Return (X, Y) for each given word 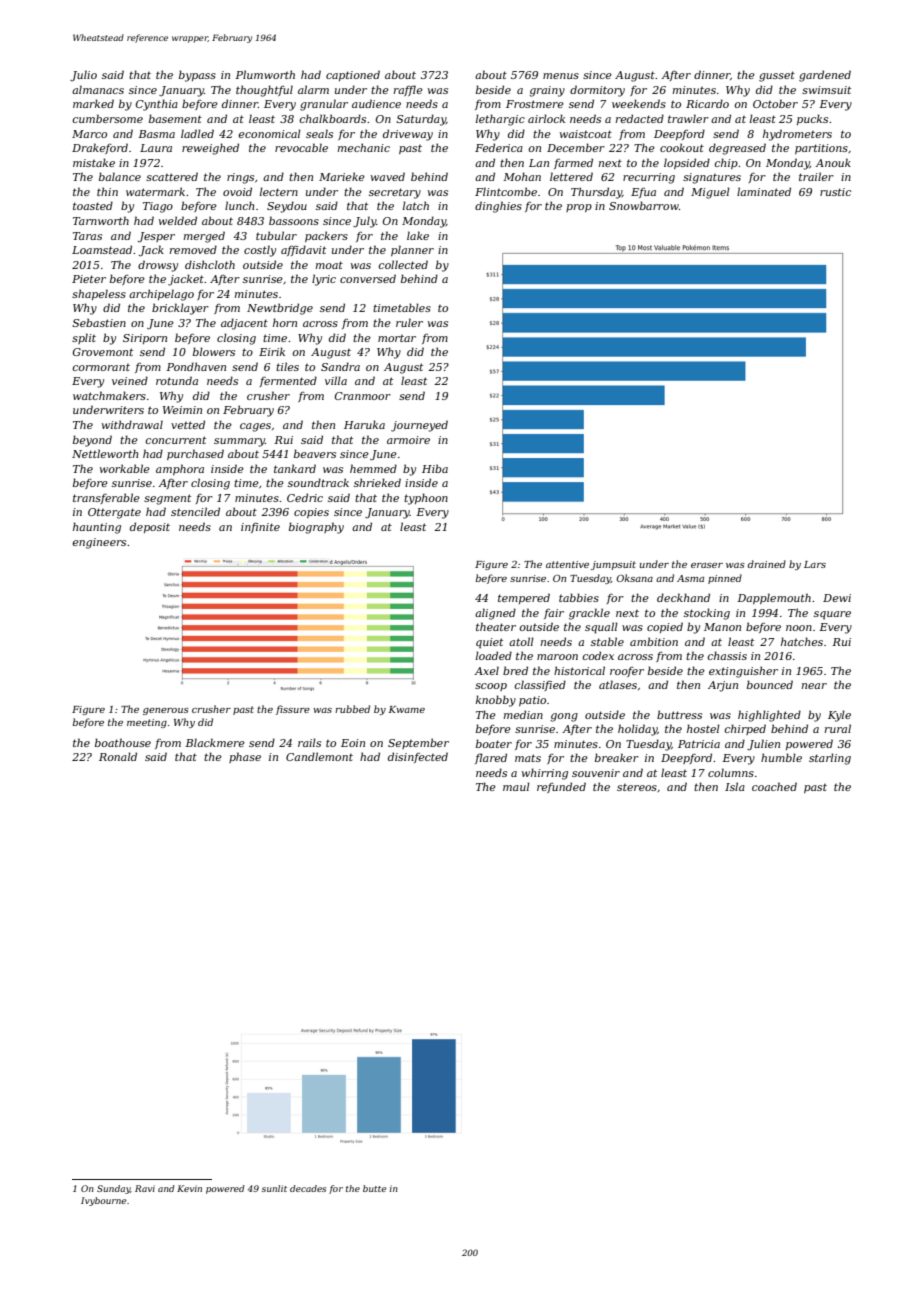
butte (375, 1188)
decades (308, 1188)
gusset (777, 76)
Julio (83, 75)
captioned (353, 75)
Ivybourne (104, 1201)
